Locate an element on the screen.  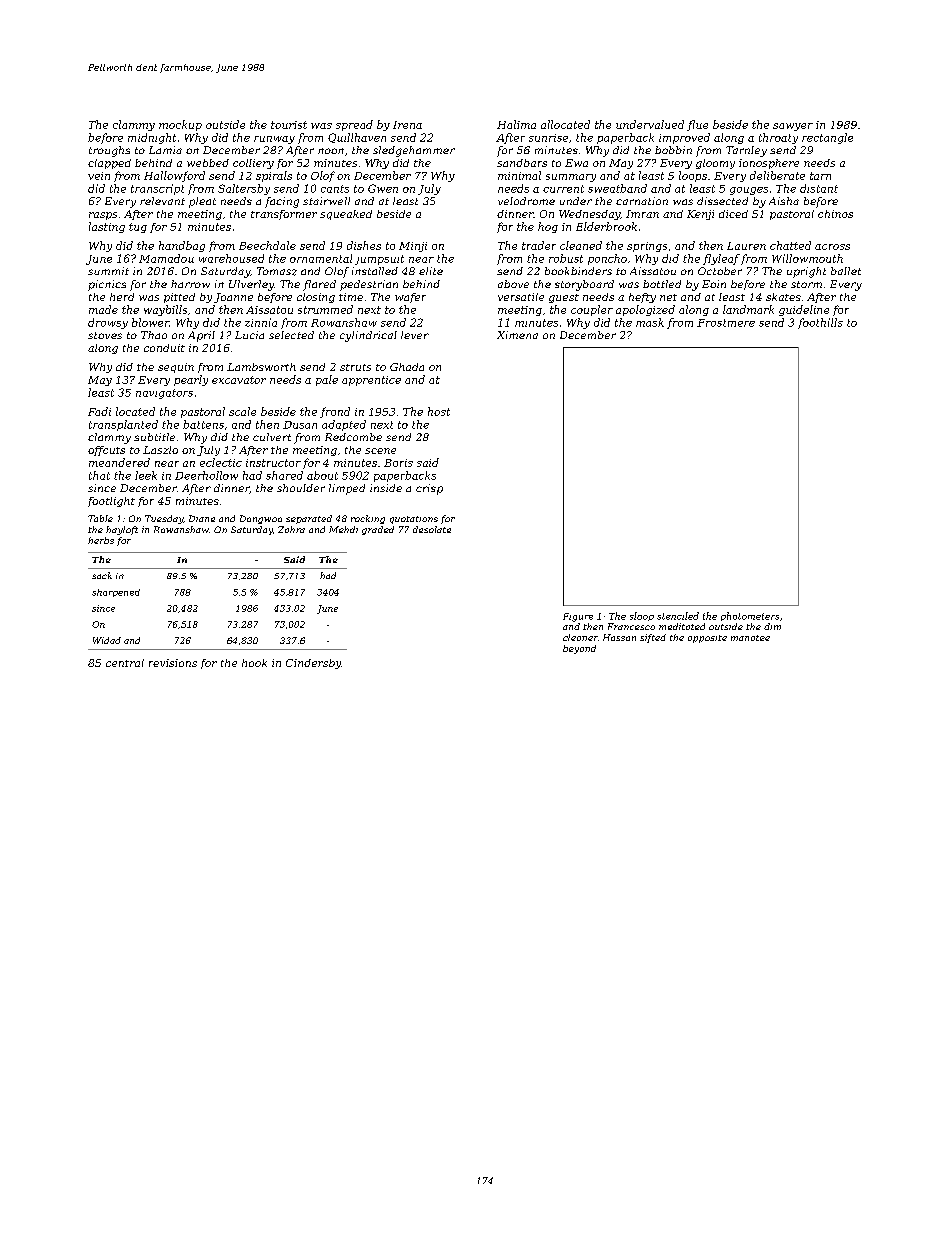
photometers is located at coordinates (750, 616).
